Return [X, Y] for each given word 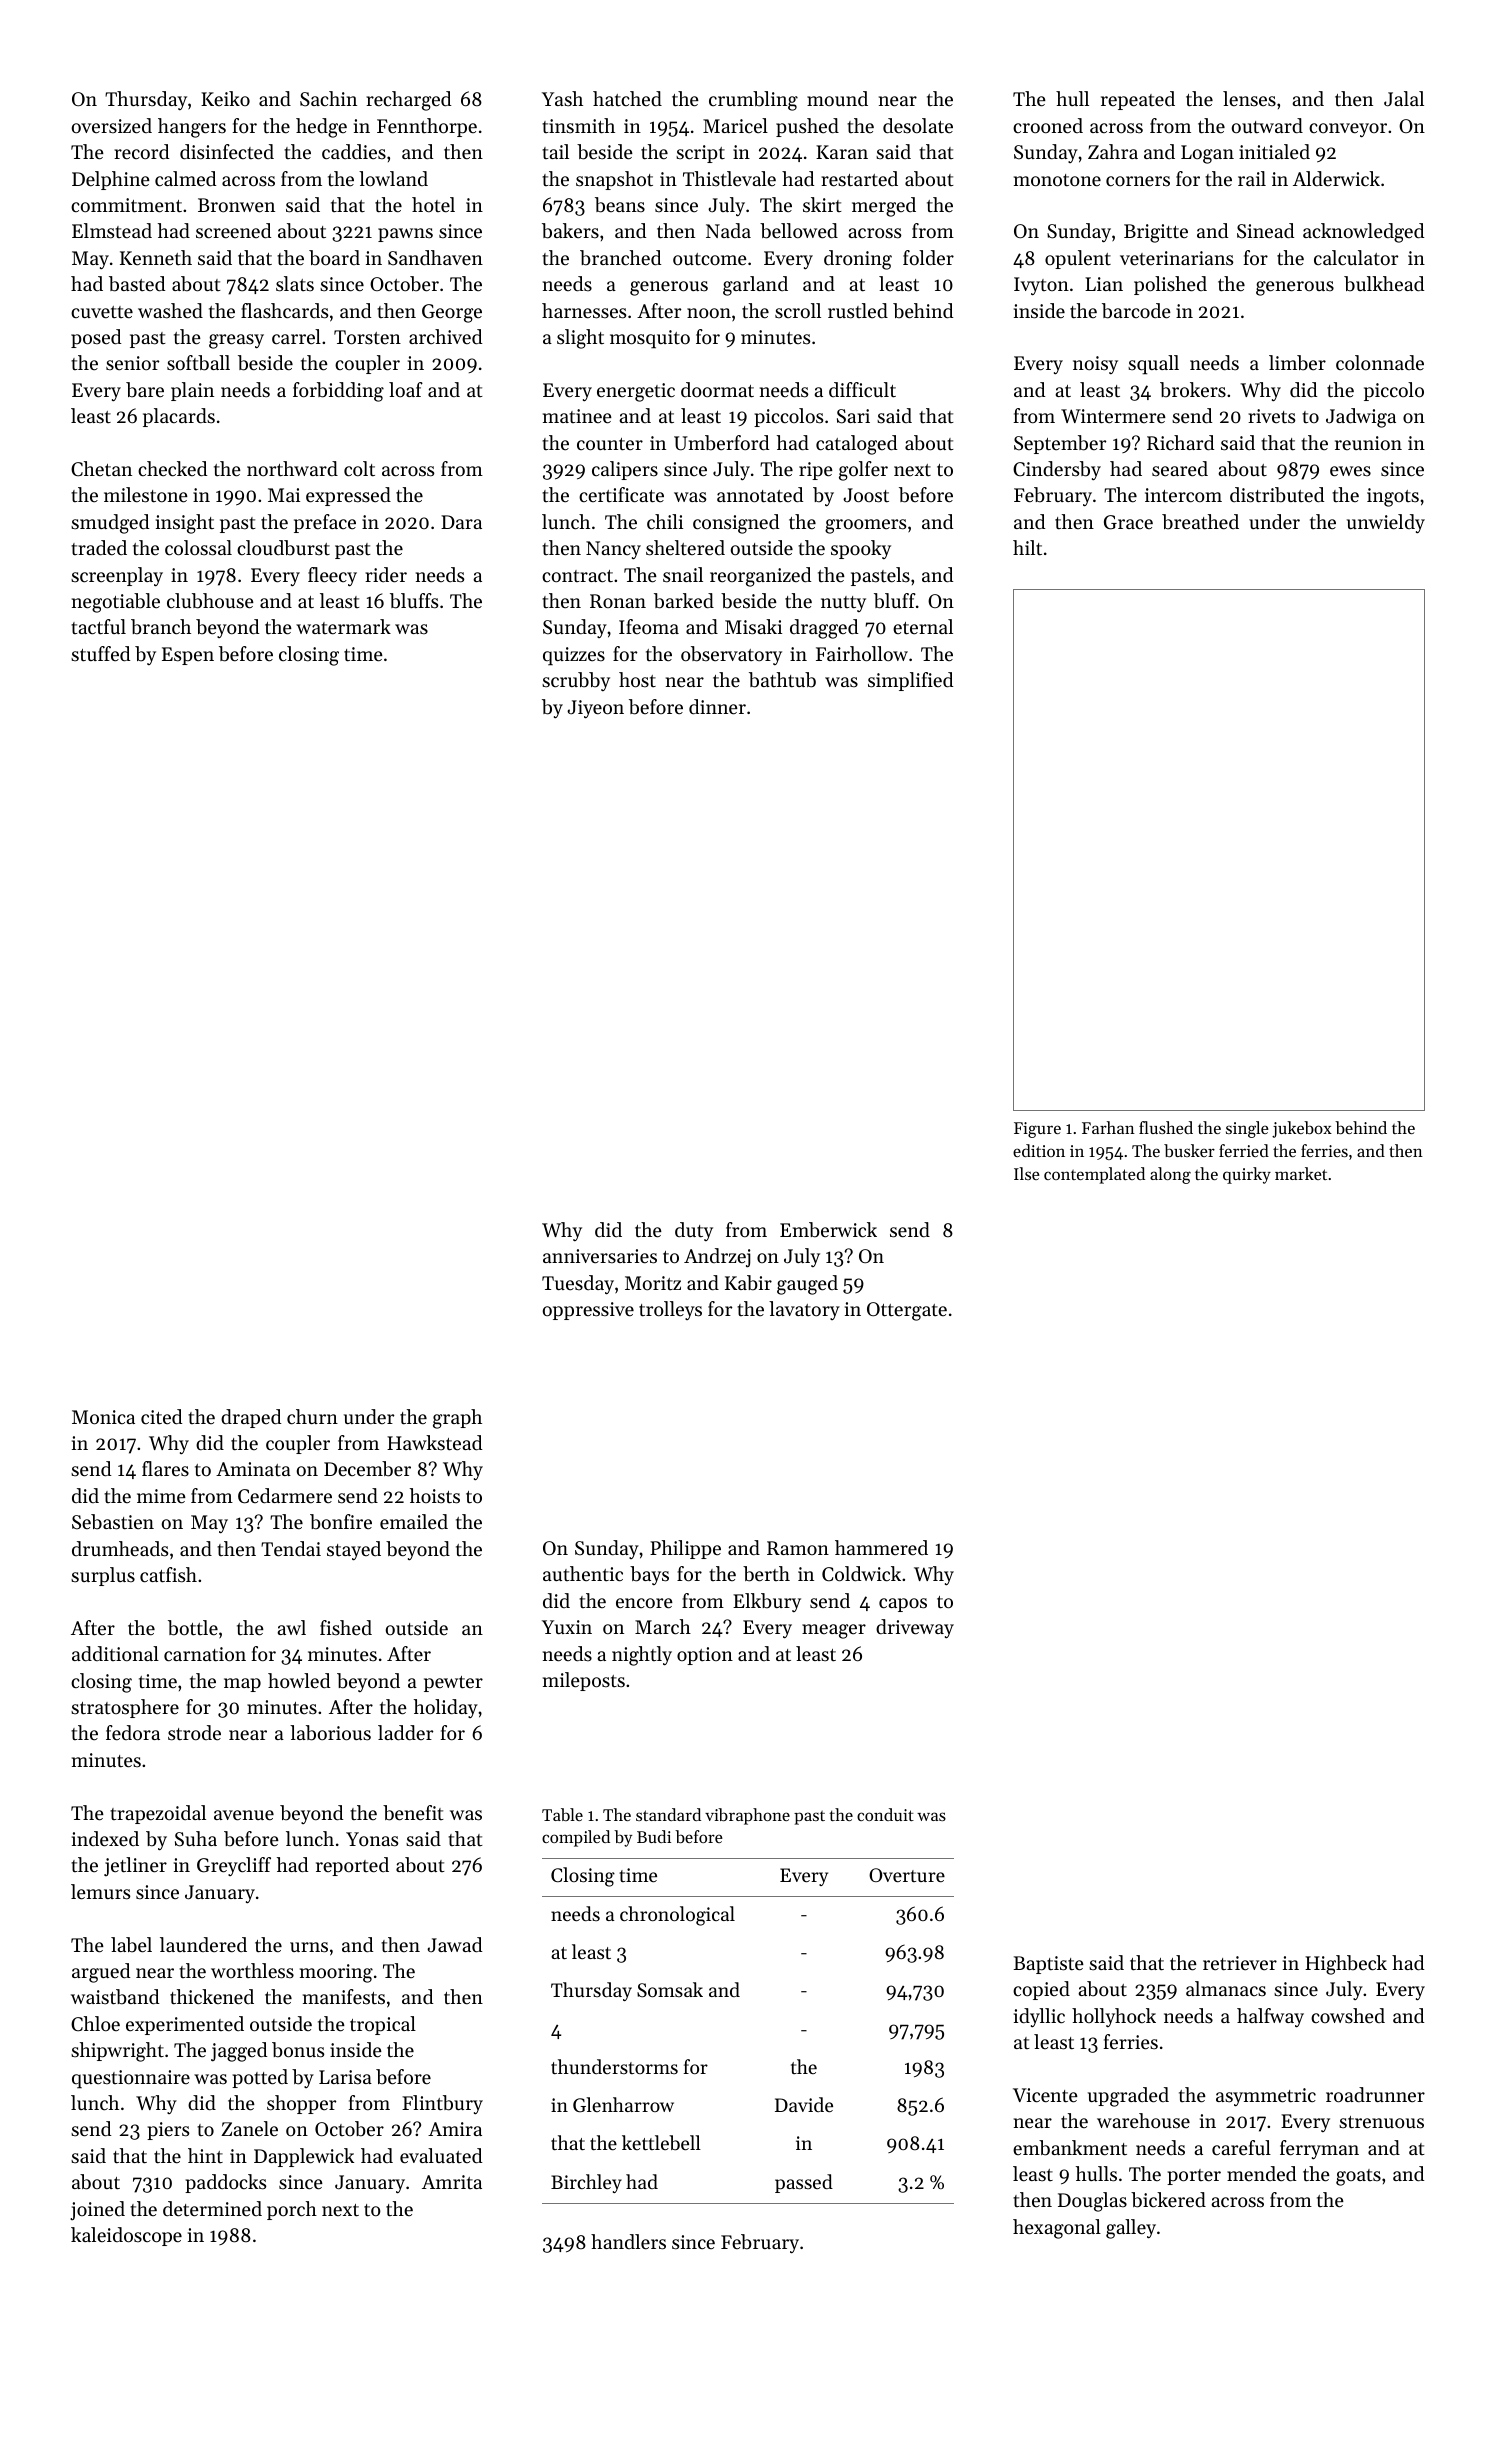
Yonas [372, 1839]
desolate [918, 126]
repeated [1138, 100]
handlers [628, 2242]
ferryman [1319, 2149]
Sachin [328, 99]
